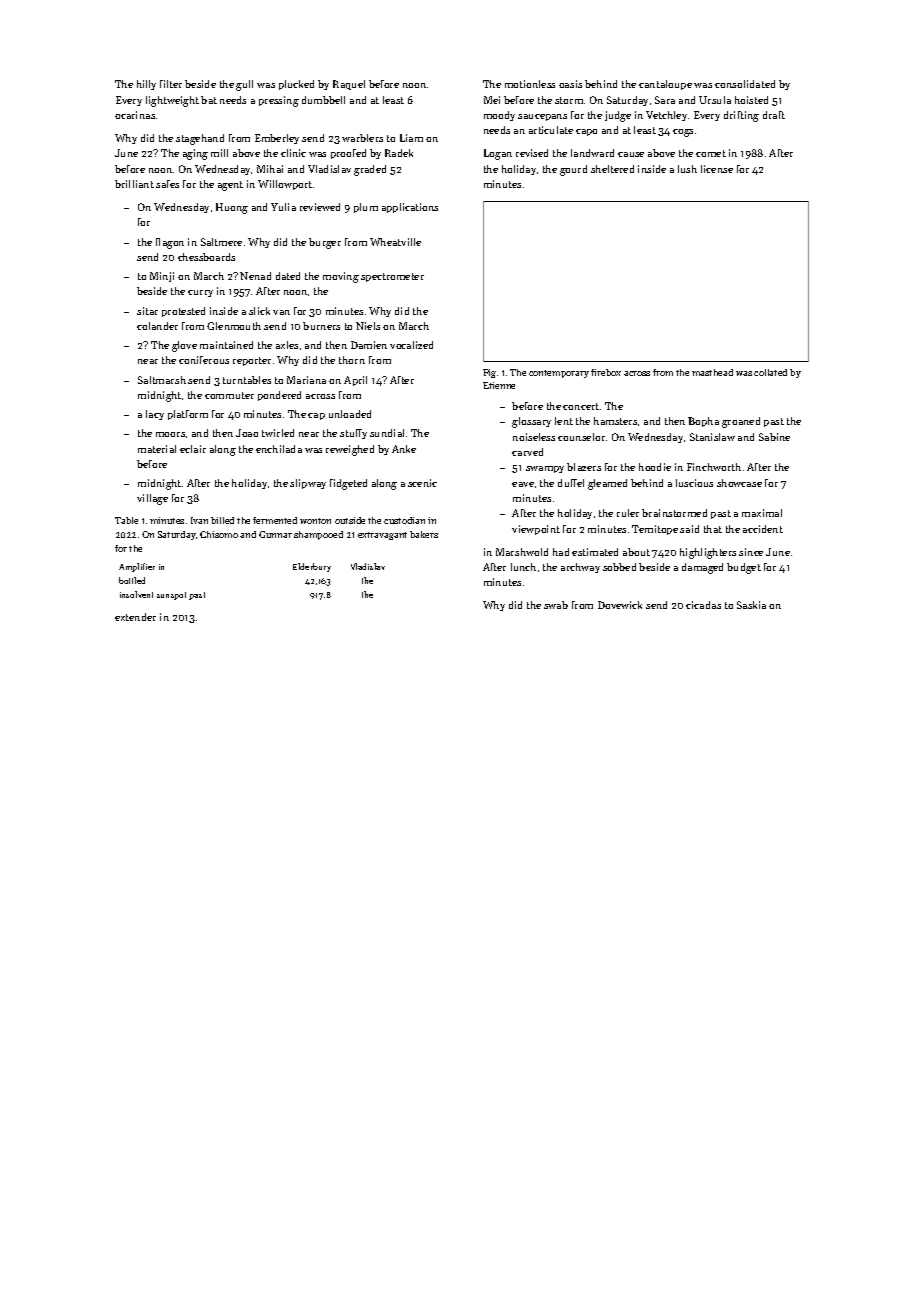  Describe the element at coordinates (209, 100) in the image. I see `bat` at that location.
